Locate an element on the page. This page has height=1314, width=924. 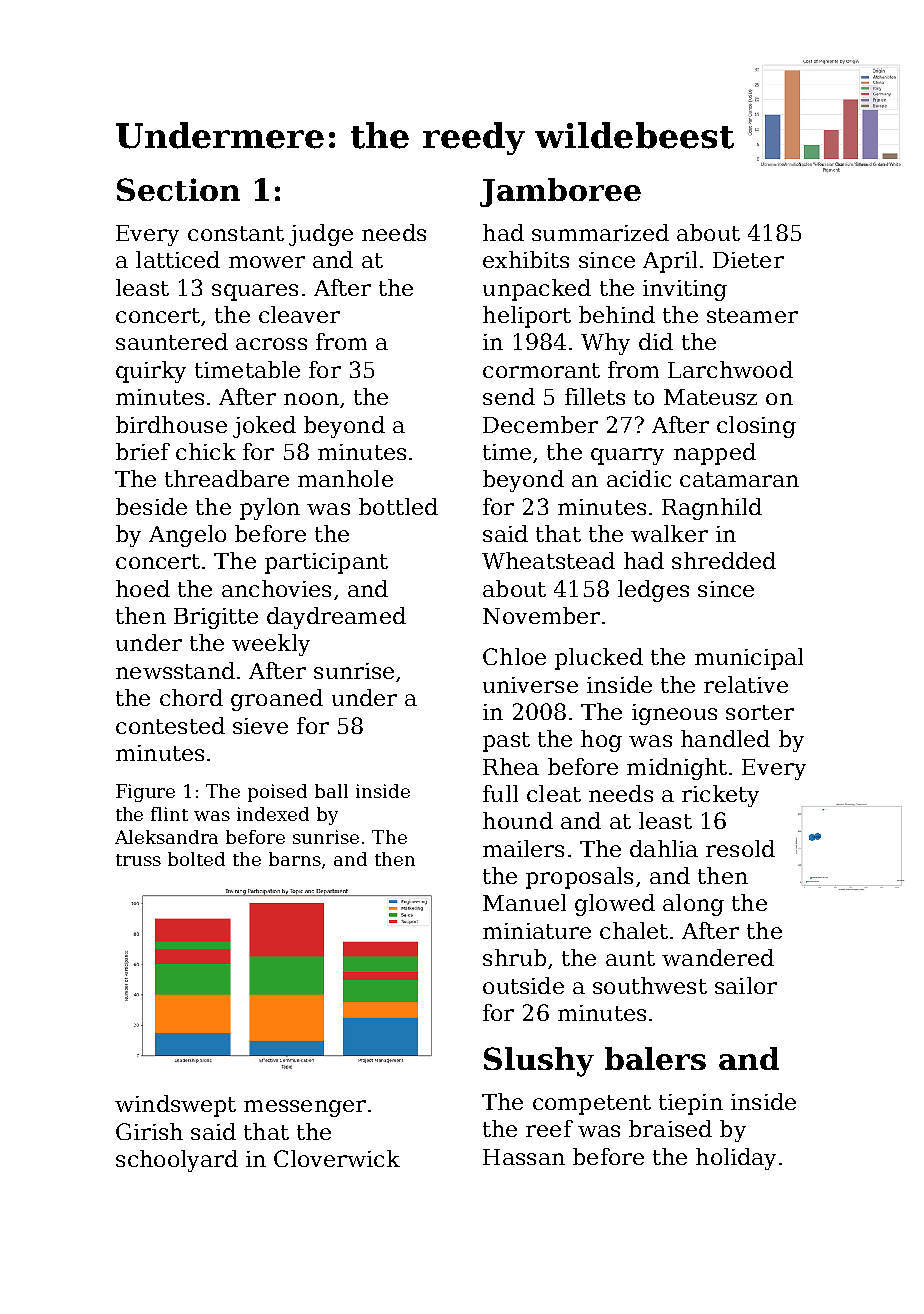
past is located at coordinates (506, 742).
